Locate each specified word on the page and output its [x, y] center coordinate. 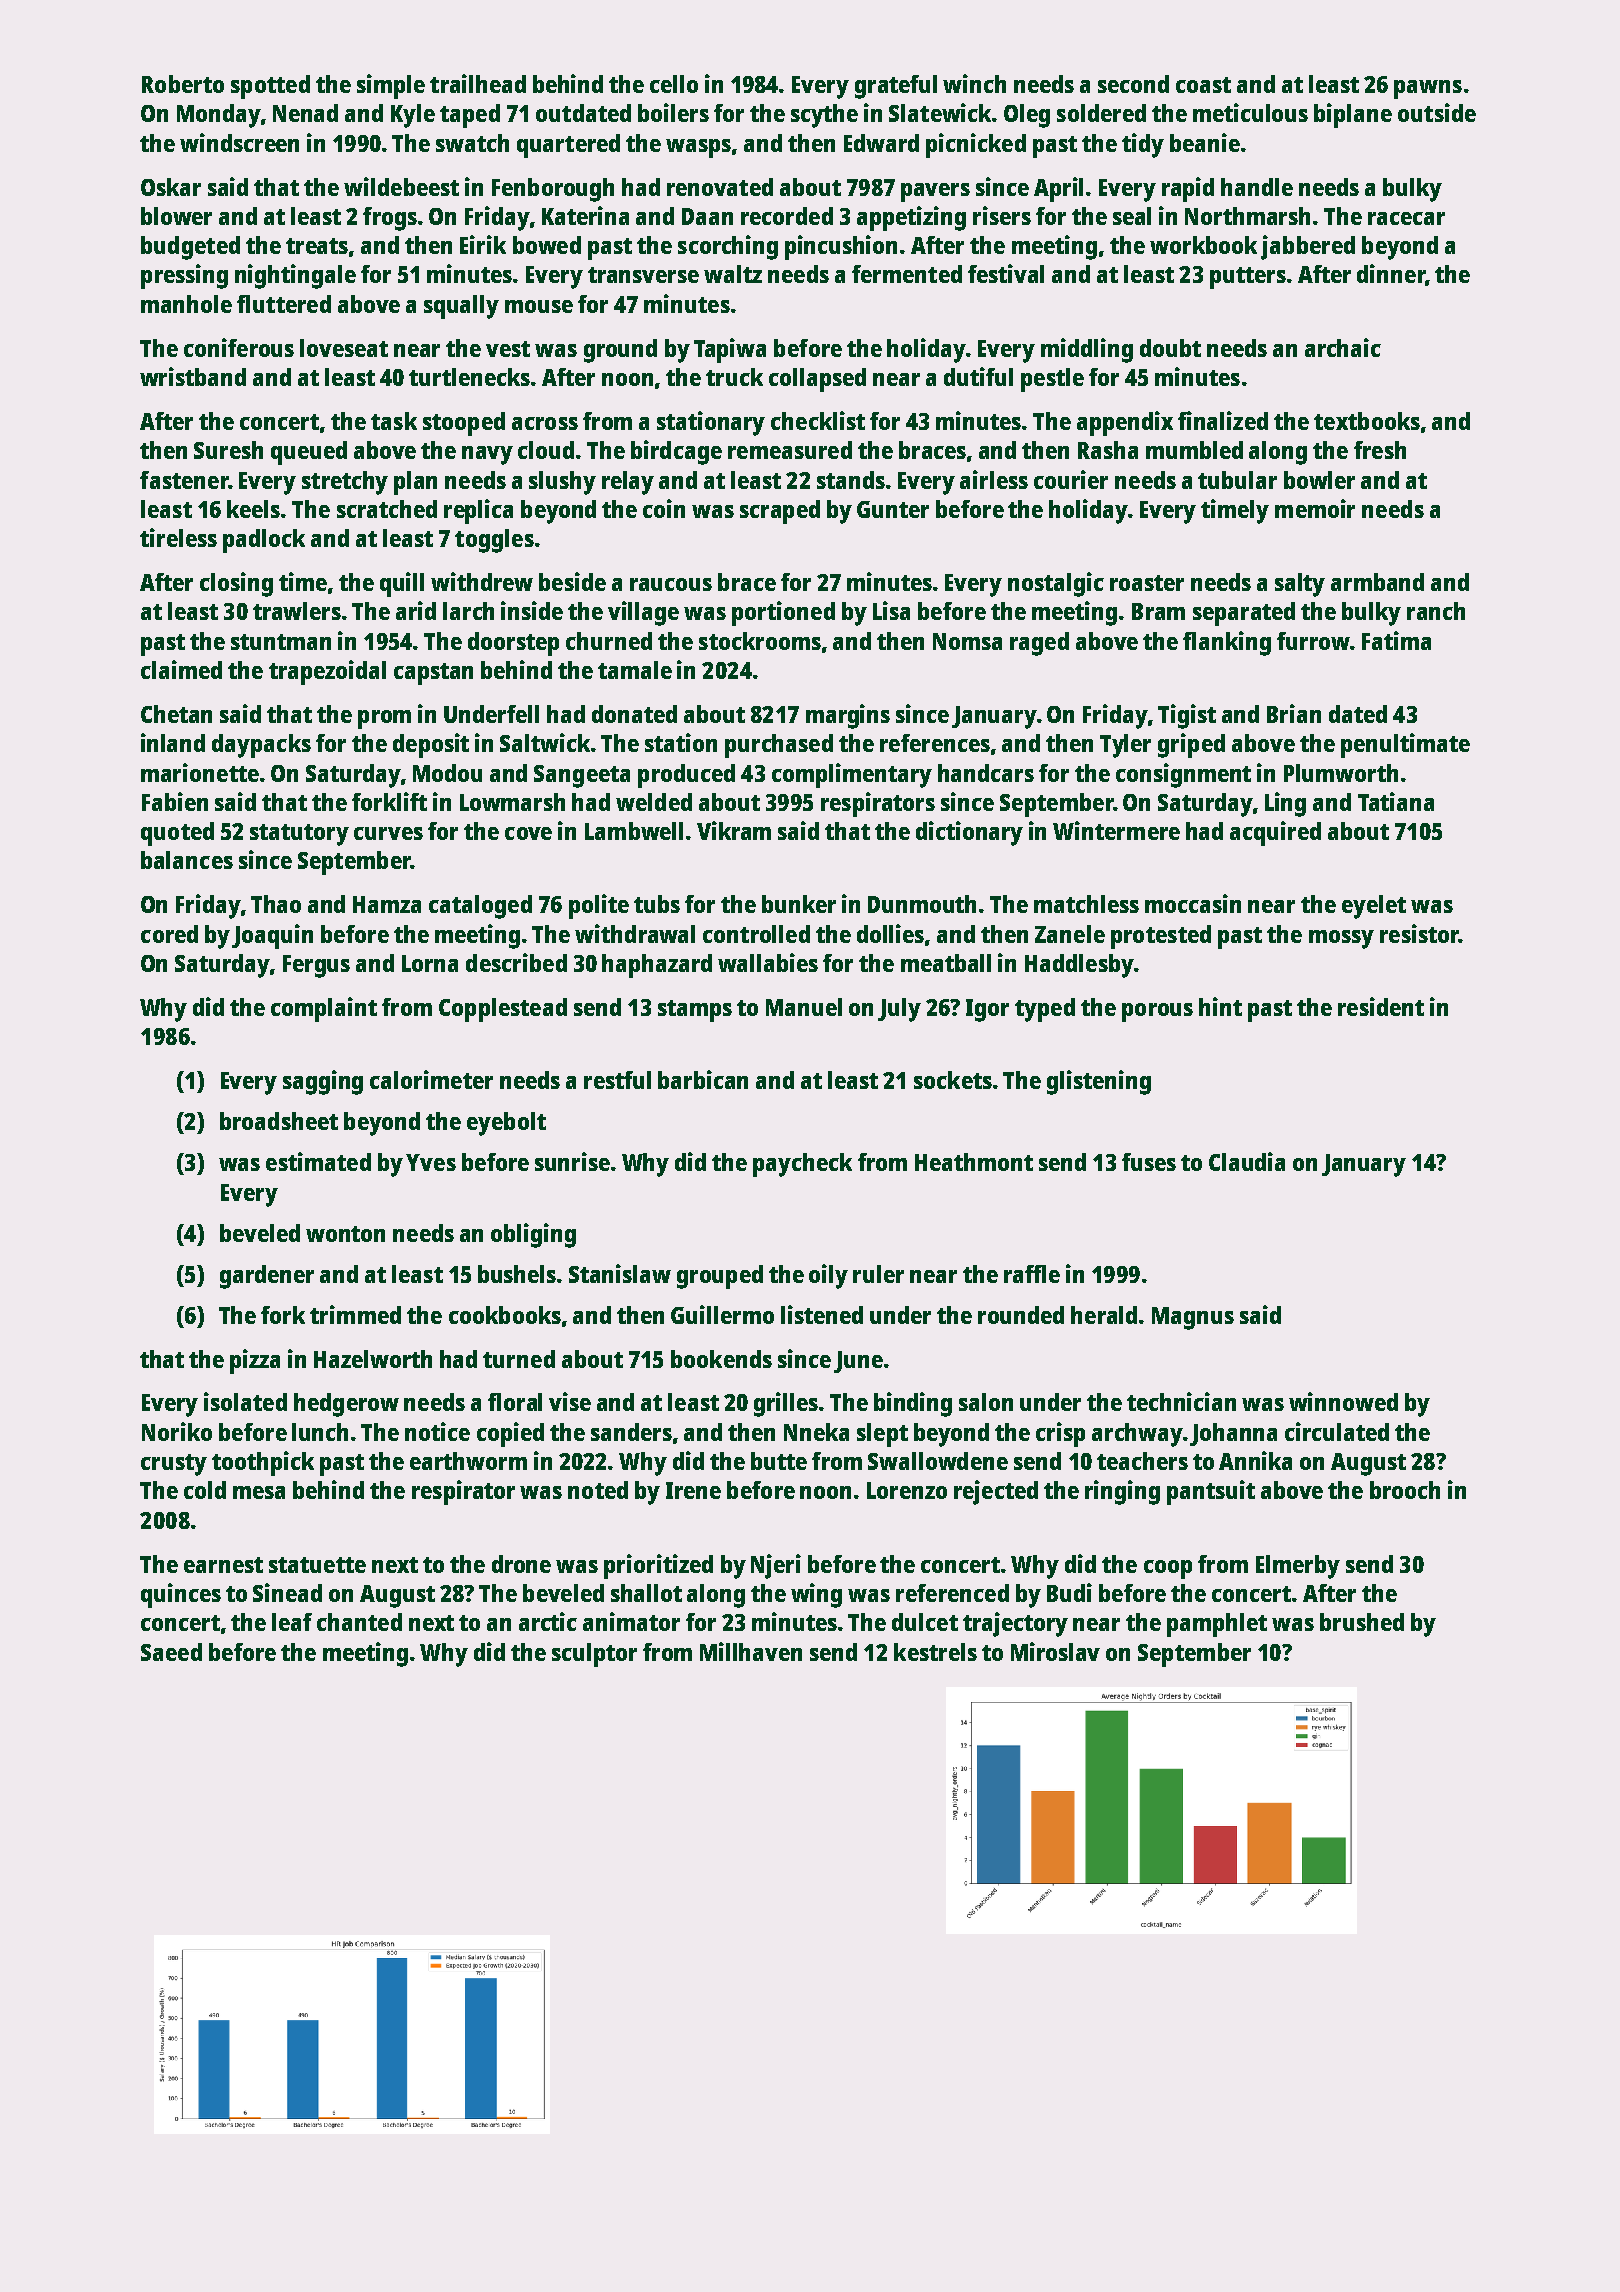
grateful [896, 87]
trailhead [478, 83]
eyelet [1374, 907]
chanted [359, 1622]
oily [828, 1276]
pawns [1428, 89]
